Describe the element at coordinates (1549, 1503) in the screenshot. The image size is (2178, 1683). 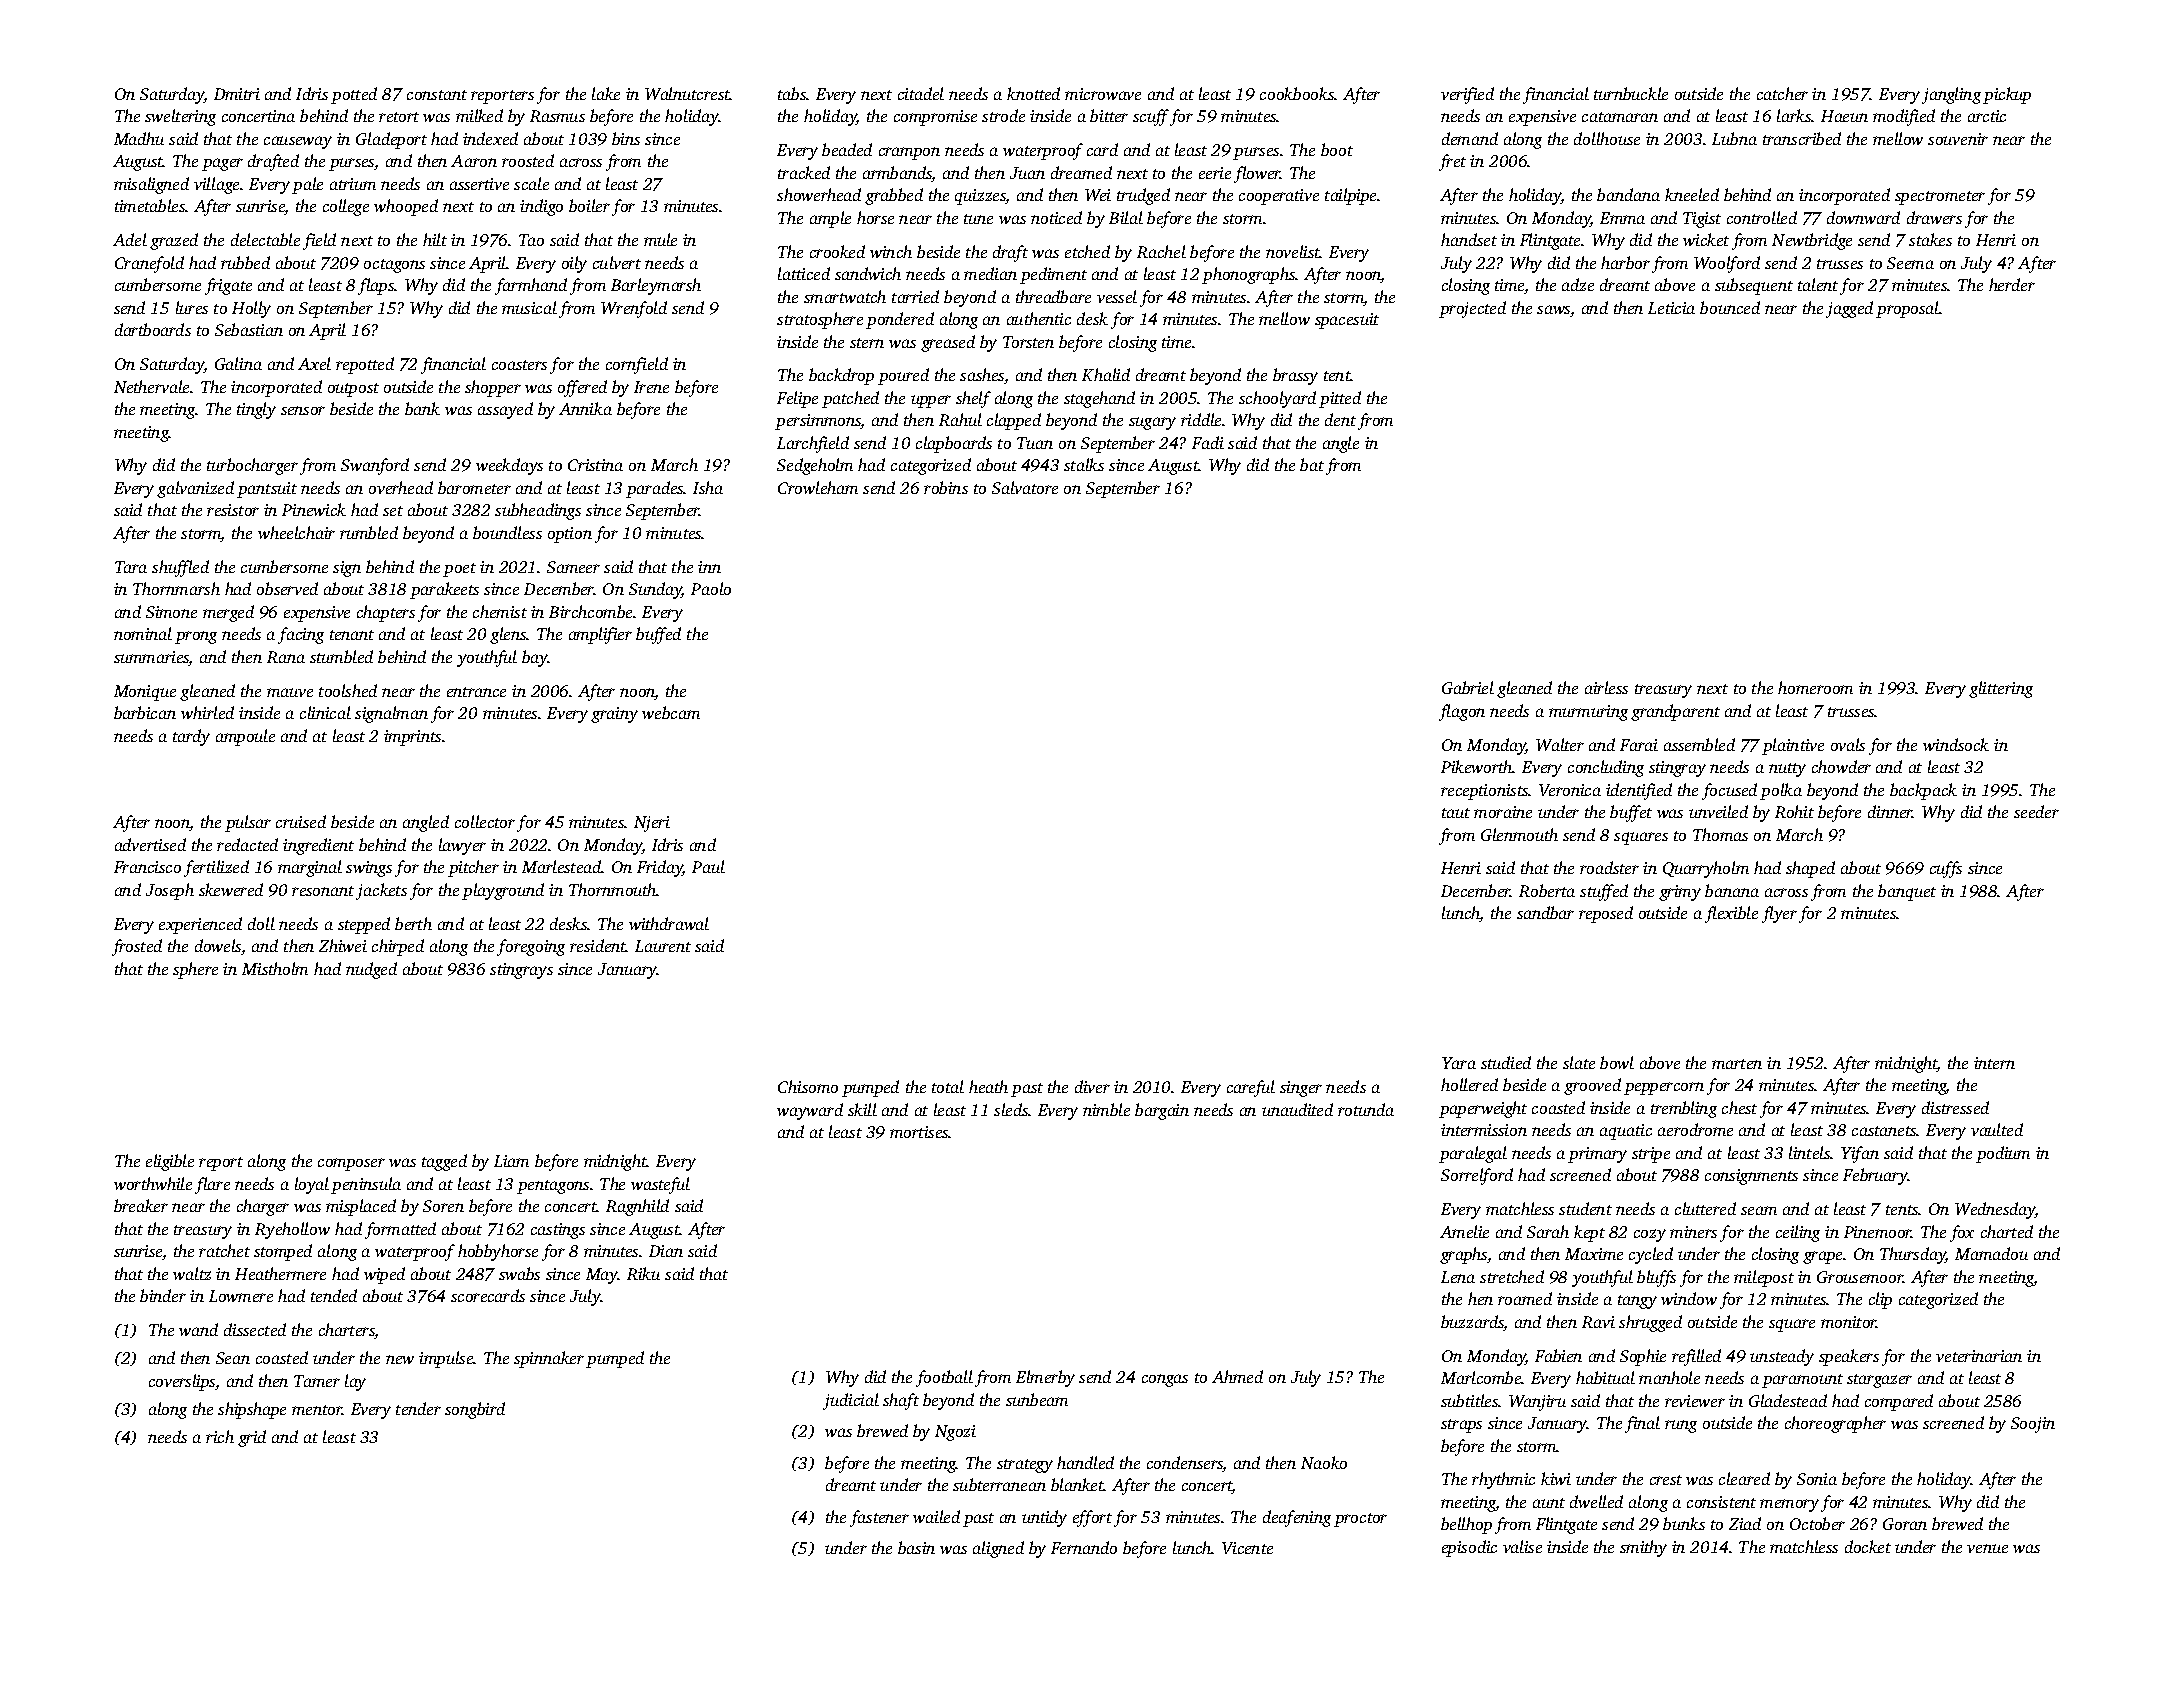
I see `aunt` at that location.
